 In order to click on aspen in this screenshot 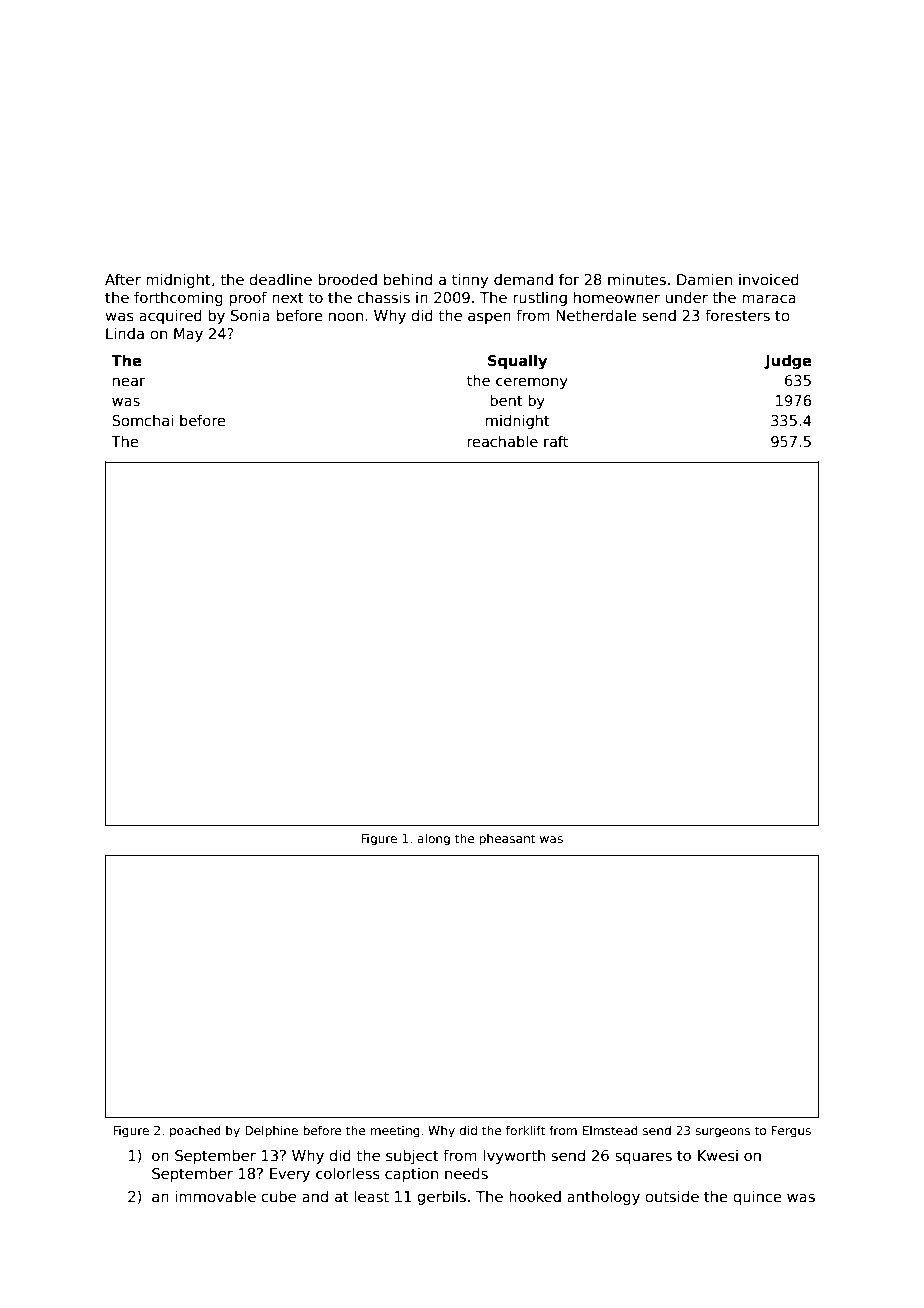, I will do `click(489, 318)`.
